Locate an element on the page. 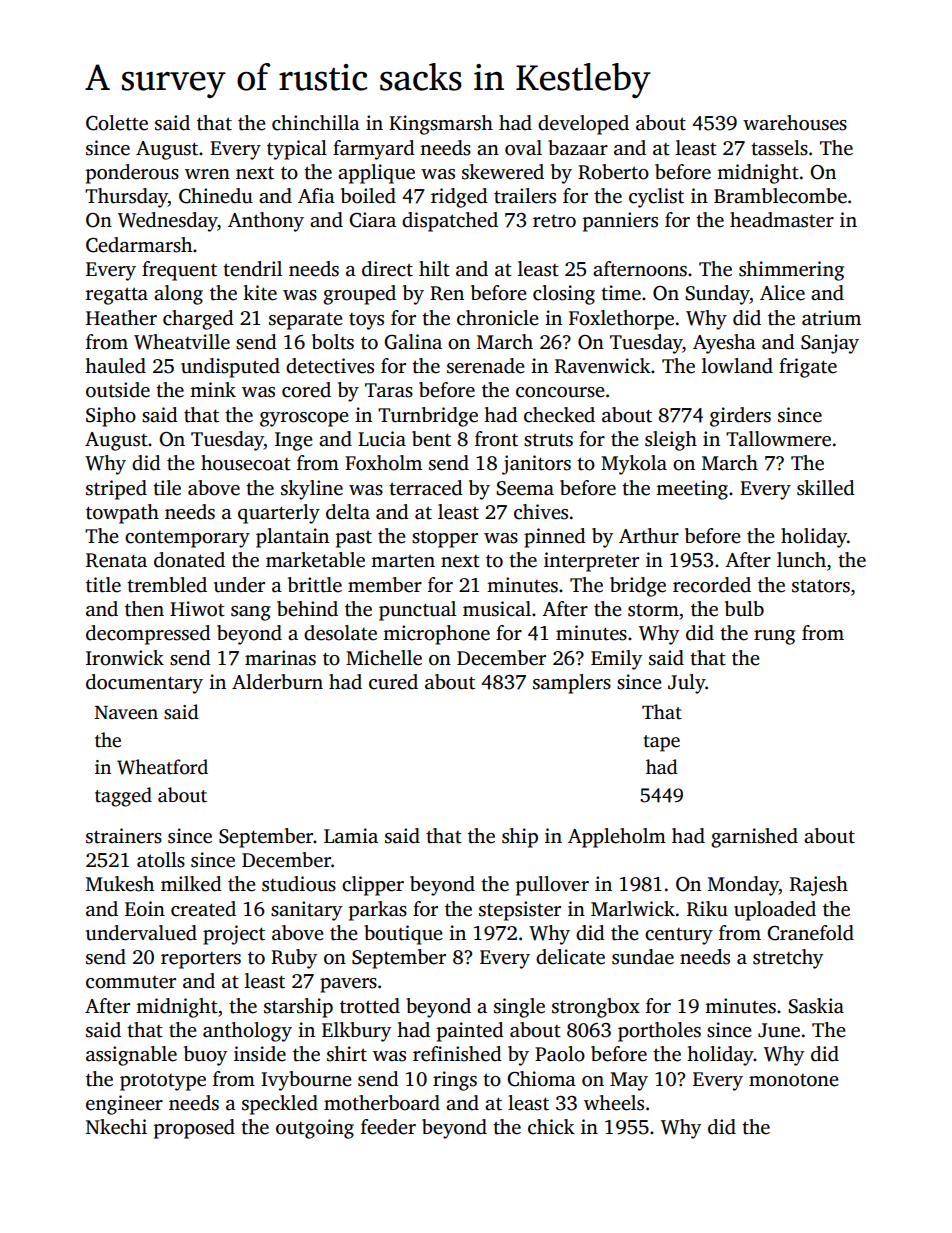 This document has height=1233, width=952. oval is located at coordinates (523, 148).
